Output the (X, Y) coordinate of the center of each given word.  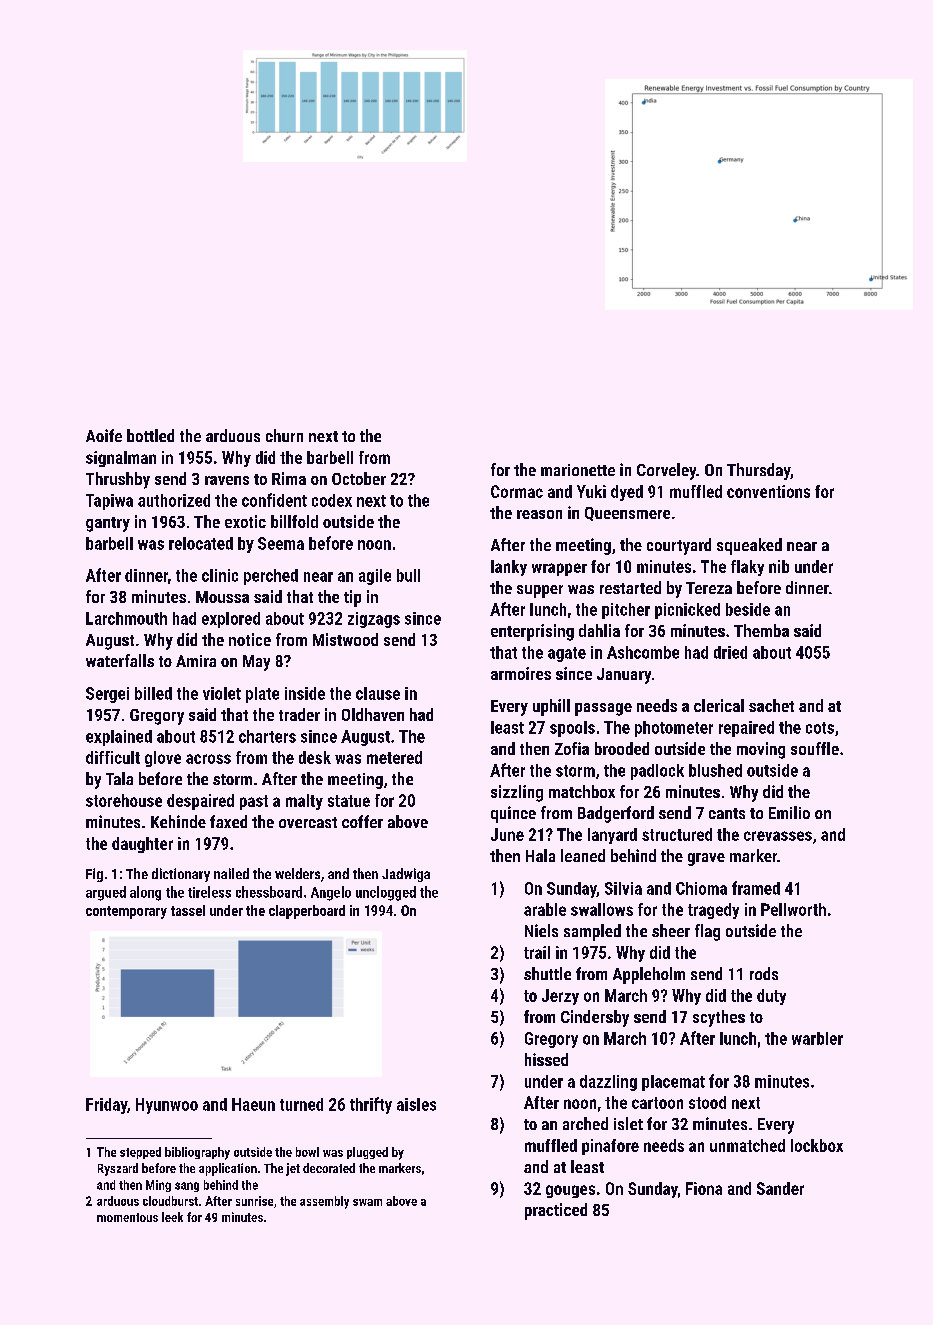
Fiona (704, 1188)
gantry (108, 524)
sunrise (254, 1201)
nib (779, 566)
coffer (362, 821)
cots (820, 728)
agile (375, 577)
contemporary (126, 912)
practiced (556, 1211)
